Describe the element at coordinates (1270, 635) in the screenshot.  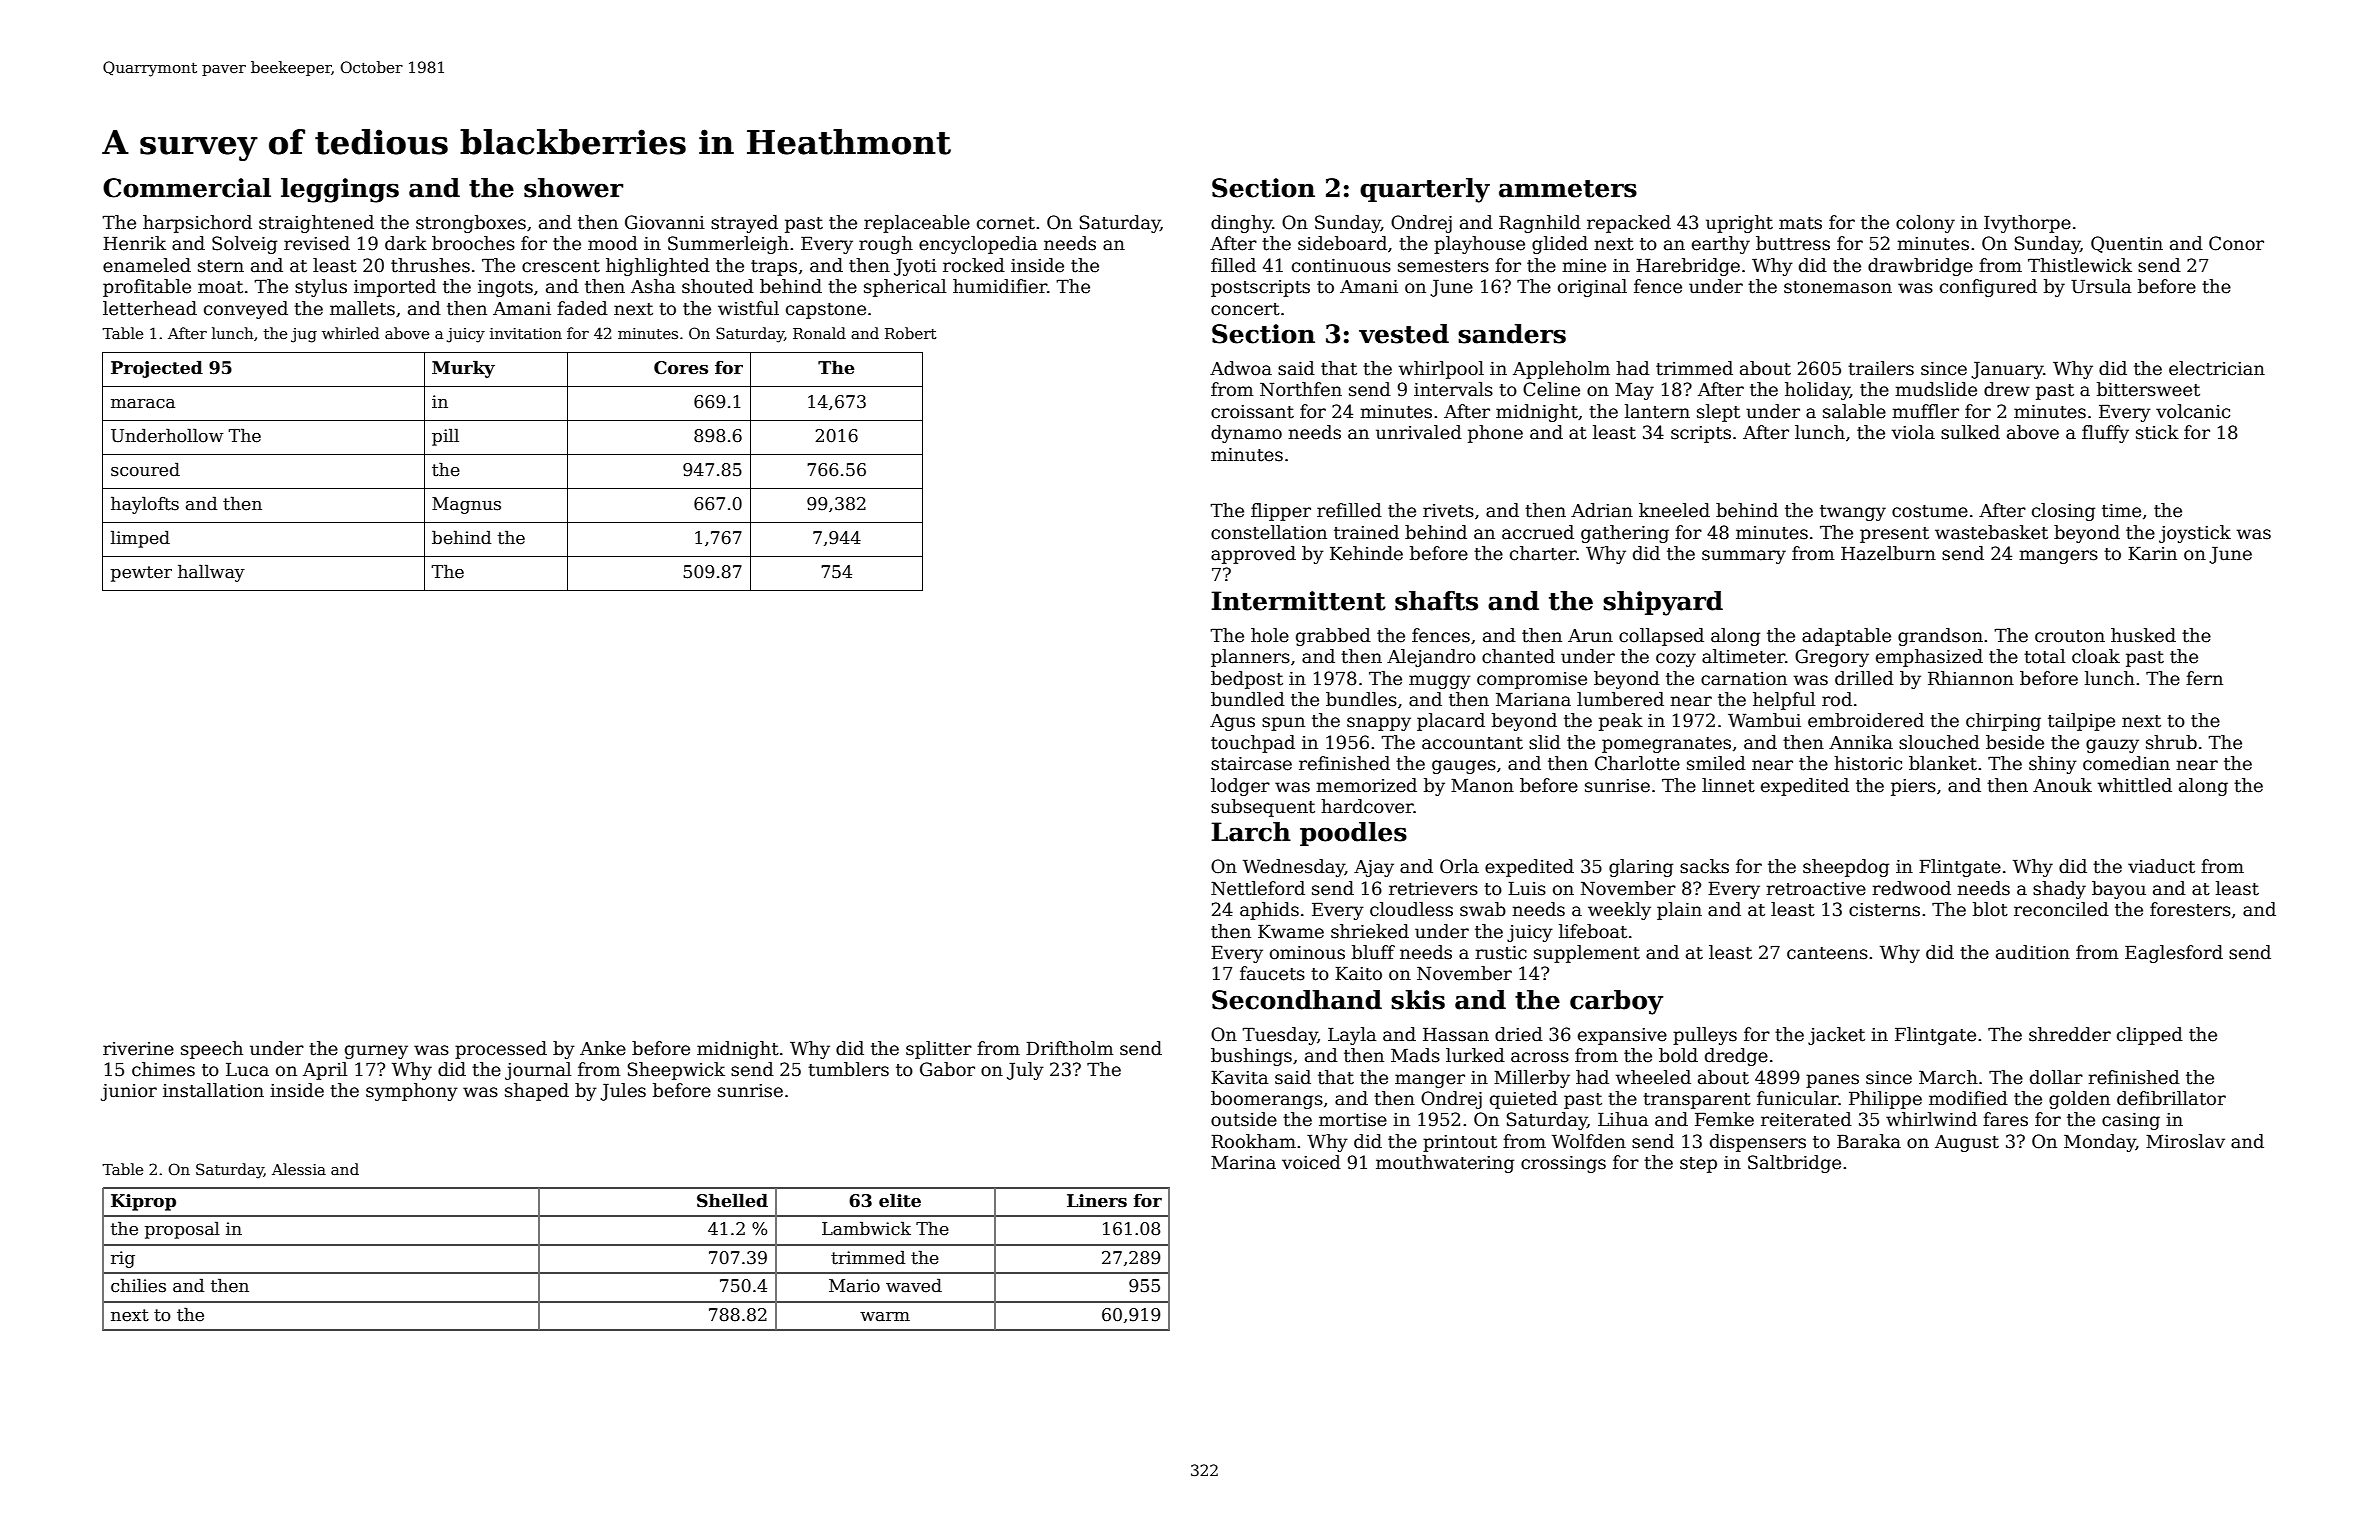
I see `hole` at that location.
